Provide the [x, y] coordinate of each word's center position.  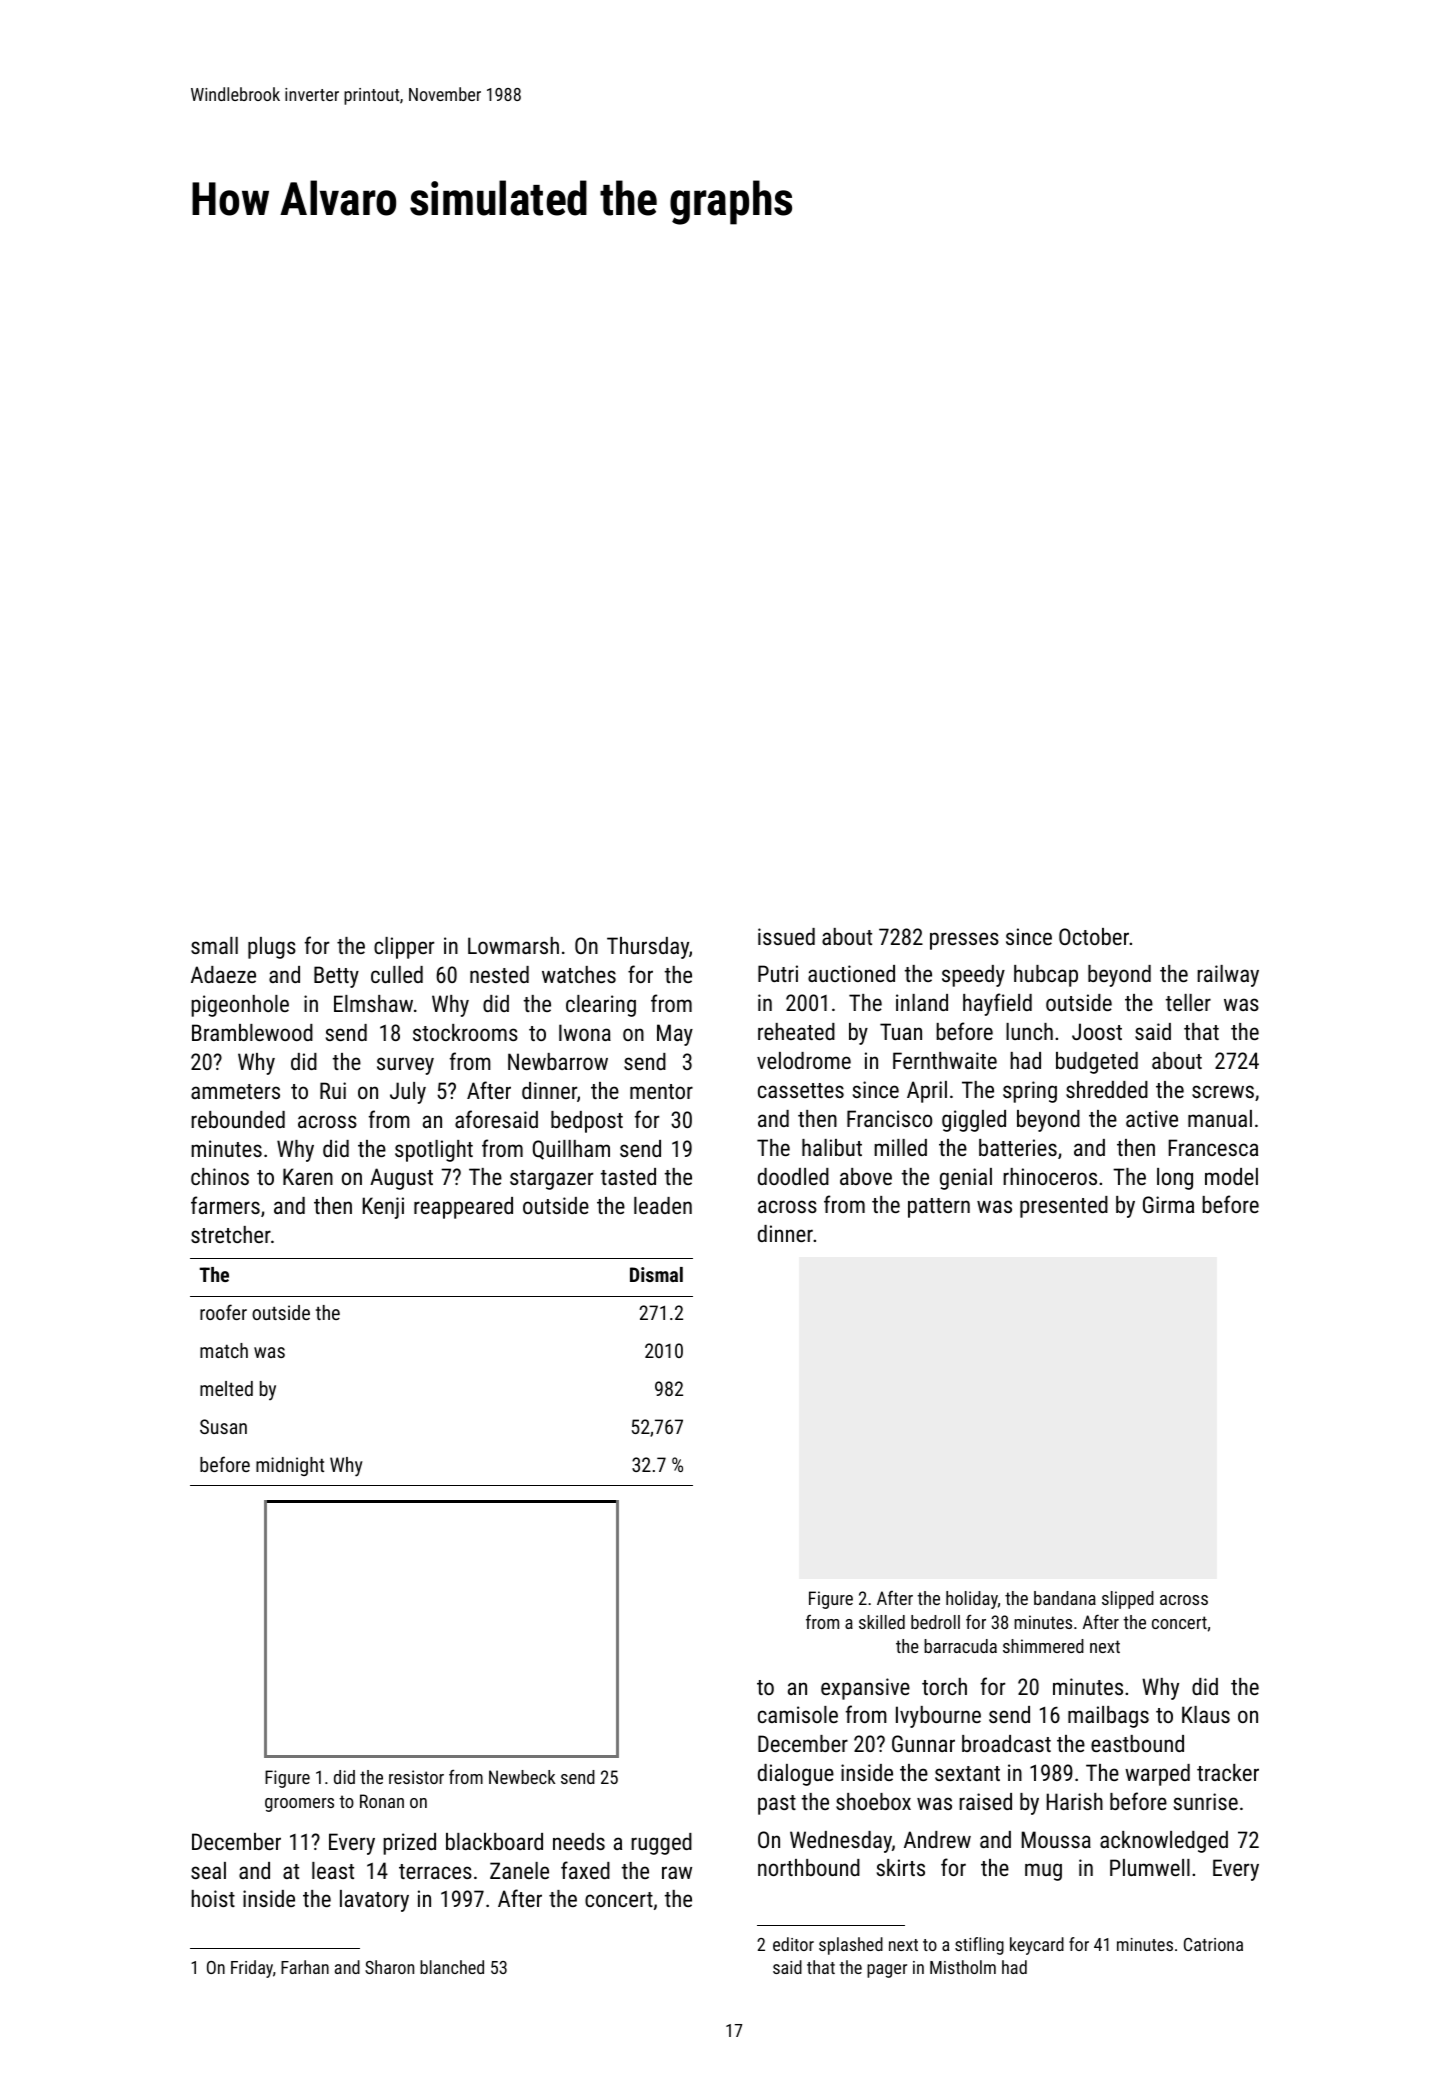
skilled [882, 1622]
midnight [290, 1466]
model [1231, 1176]
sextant [967, 1773]
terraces [435, 1871]
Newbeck [522, 1777]
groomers [299, 1805]
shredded [1107, 1089]
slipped [1128, 1600]
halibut [832, 1147]
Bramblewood [252, 1032]
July [408, 1093]
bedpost [587, 1122]
